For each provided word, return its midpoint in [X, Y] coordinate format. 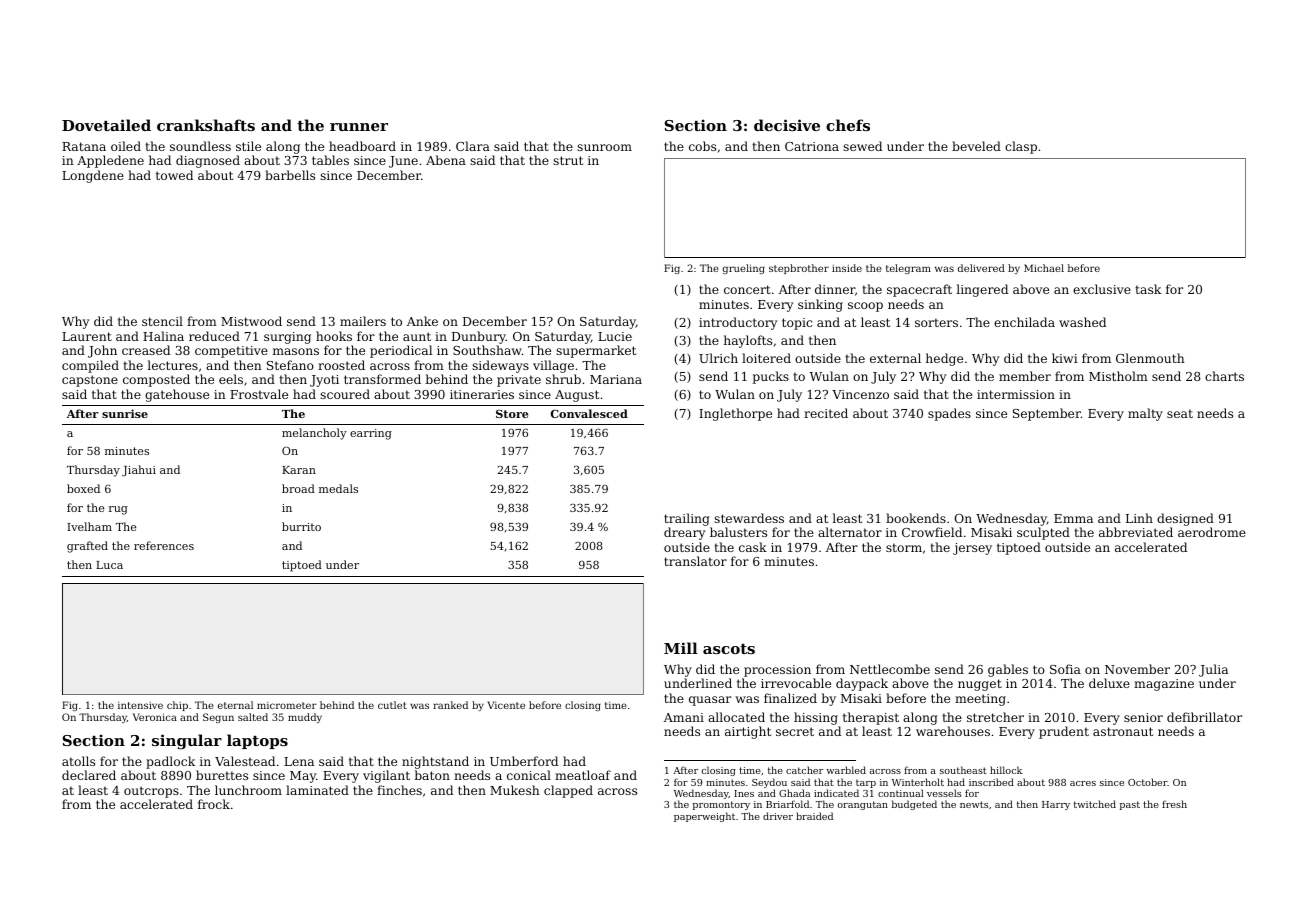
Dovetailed [106, 125]
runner [359, 127]
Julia [1213, 670]
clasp [1021, 147]
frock [214, 804]
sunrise [125, 413]
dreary [684, 533]
